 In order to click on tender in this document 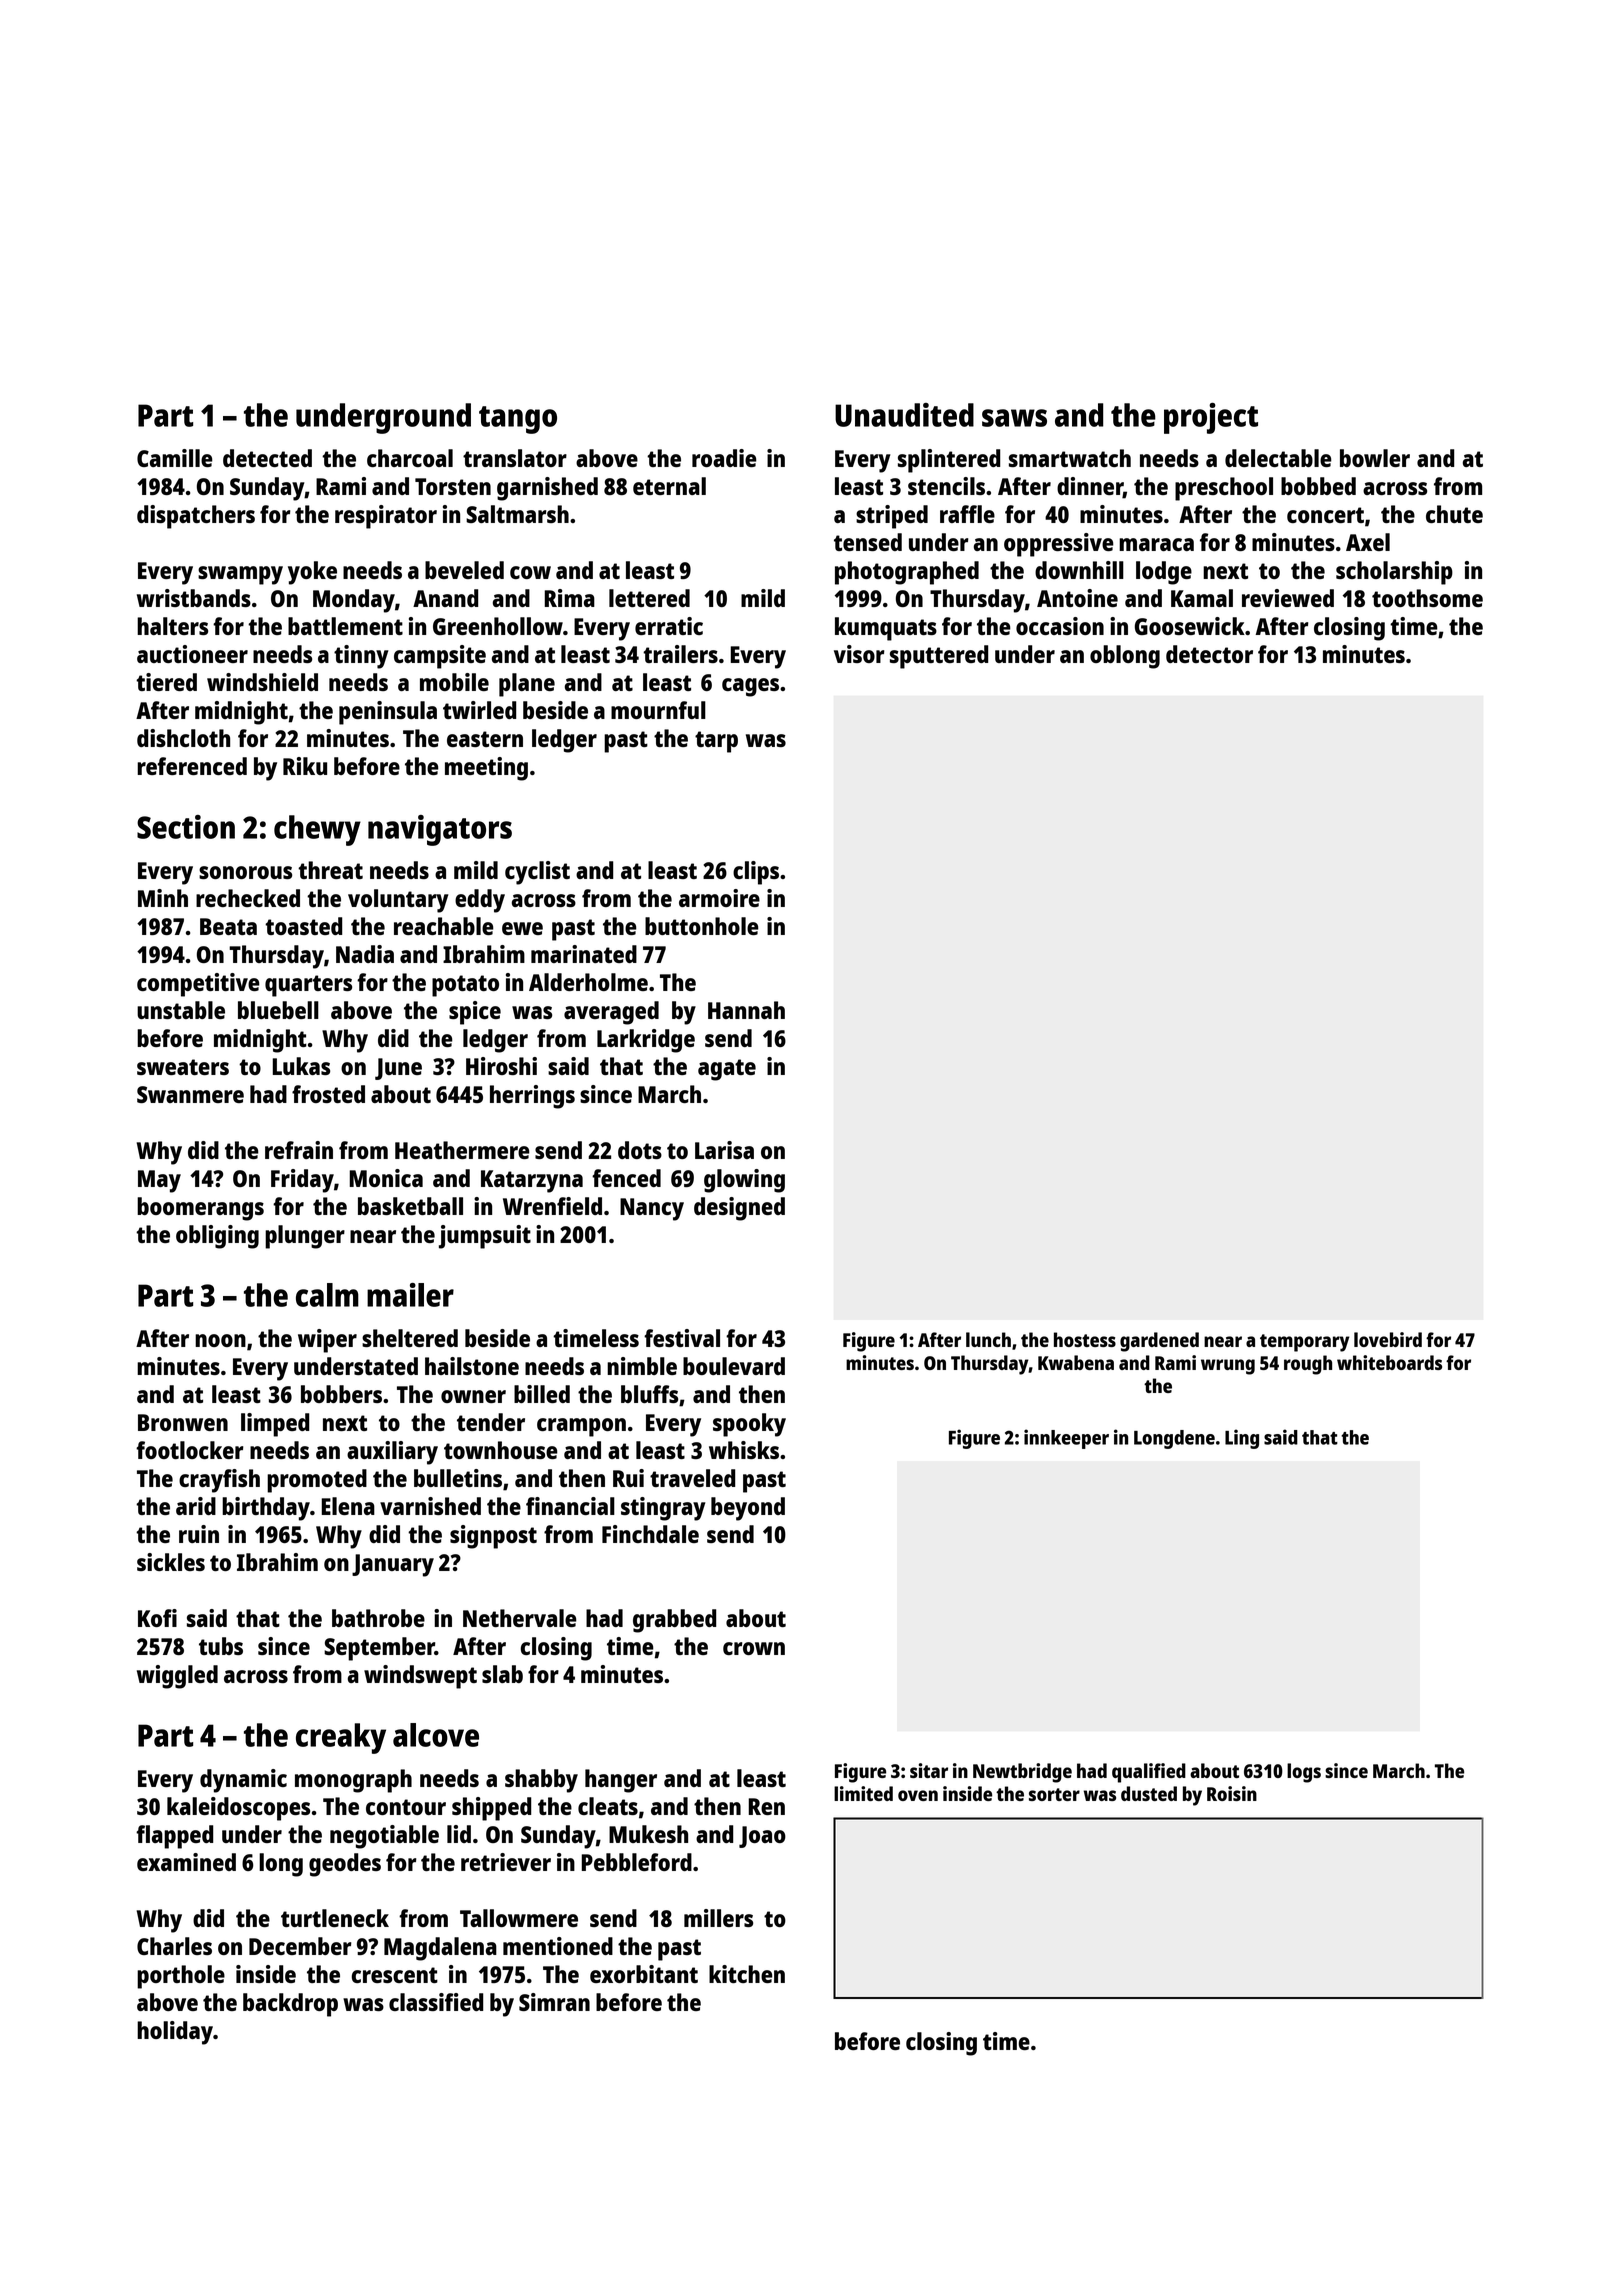, I will do `click(491, 1422)`.
